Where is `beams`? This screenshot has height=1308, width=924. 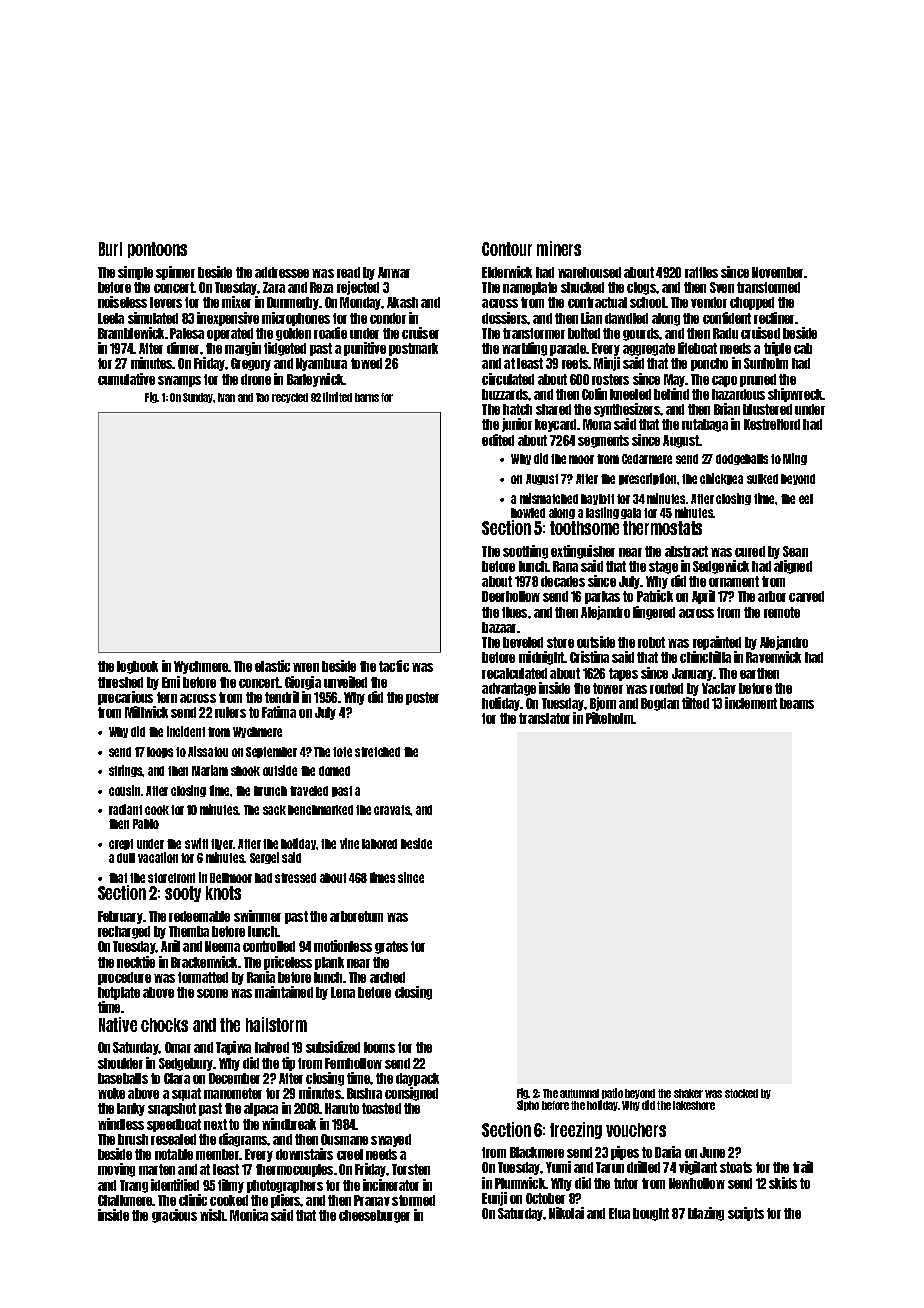 beams is located at coordinates (797, 703).
